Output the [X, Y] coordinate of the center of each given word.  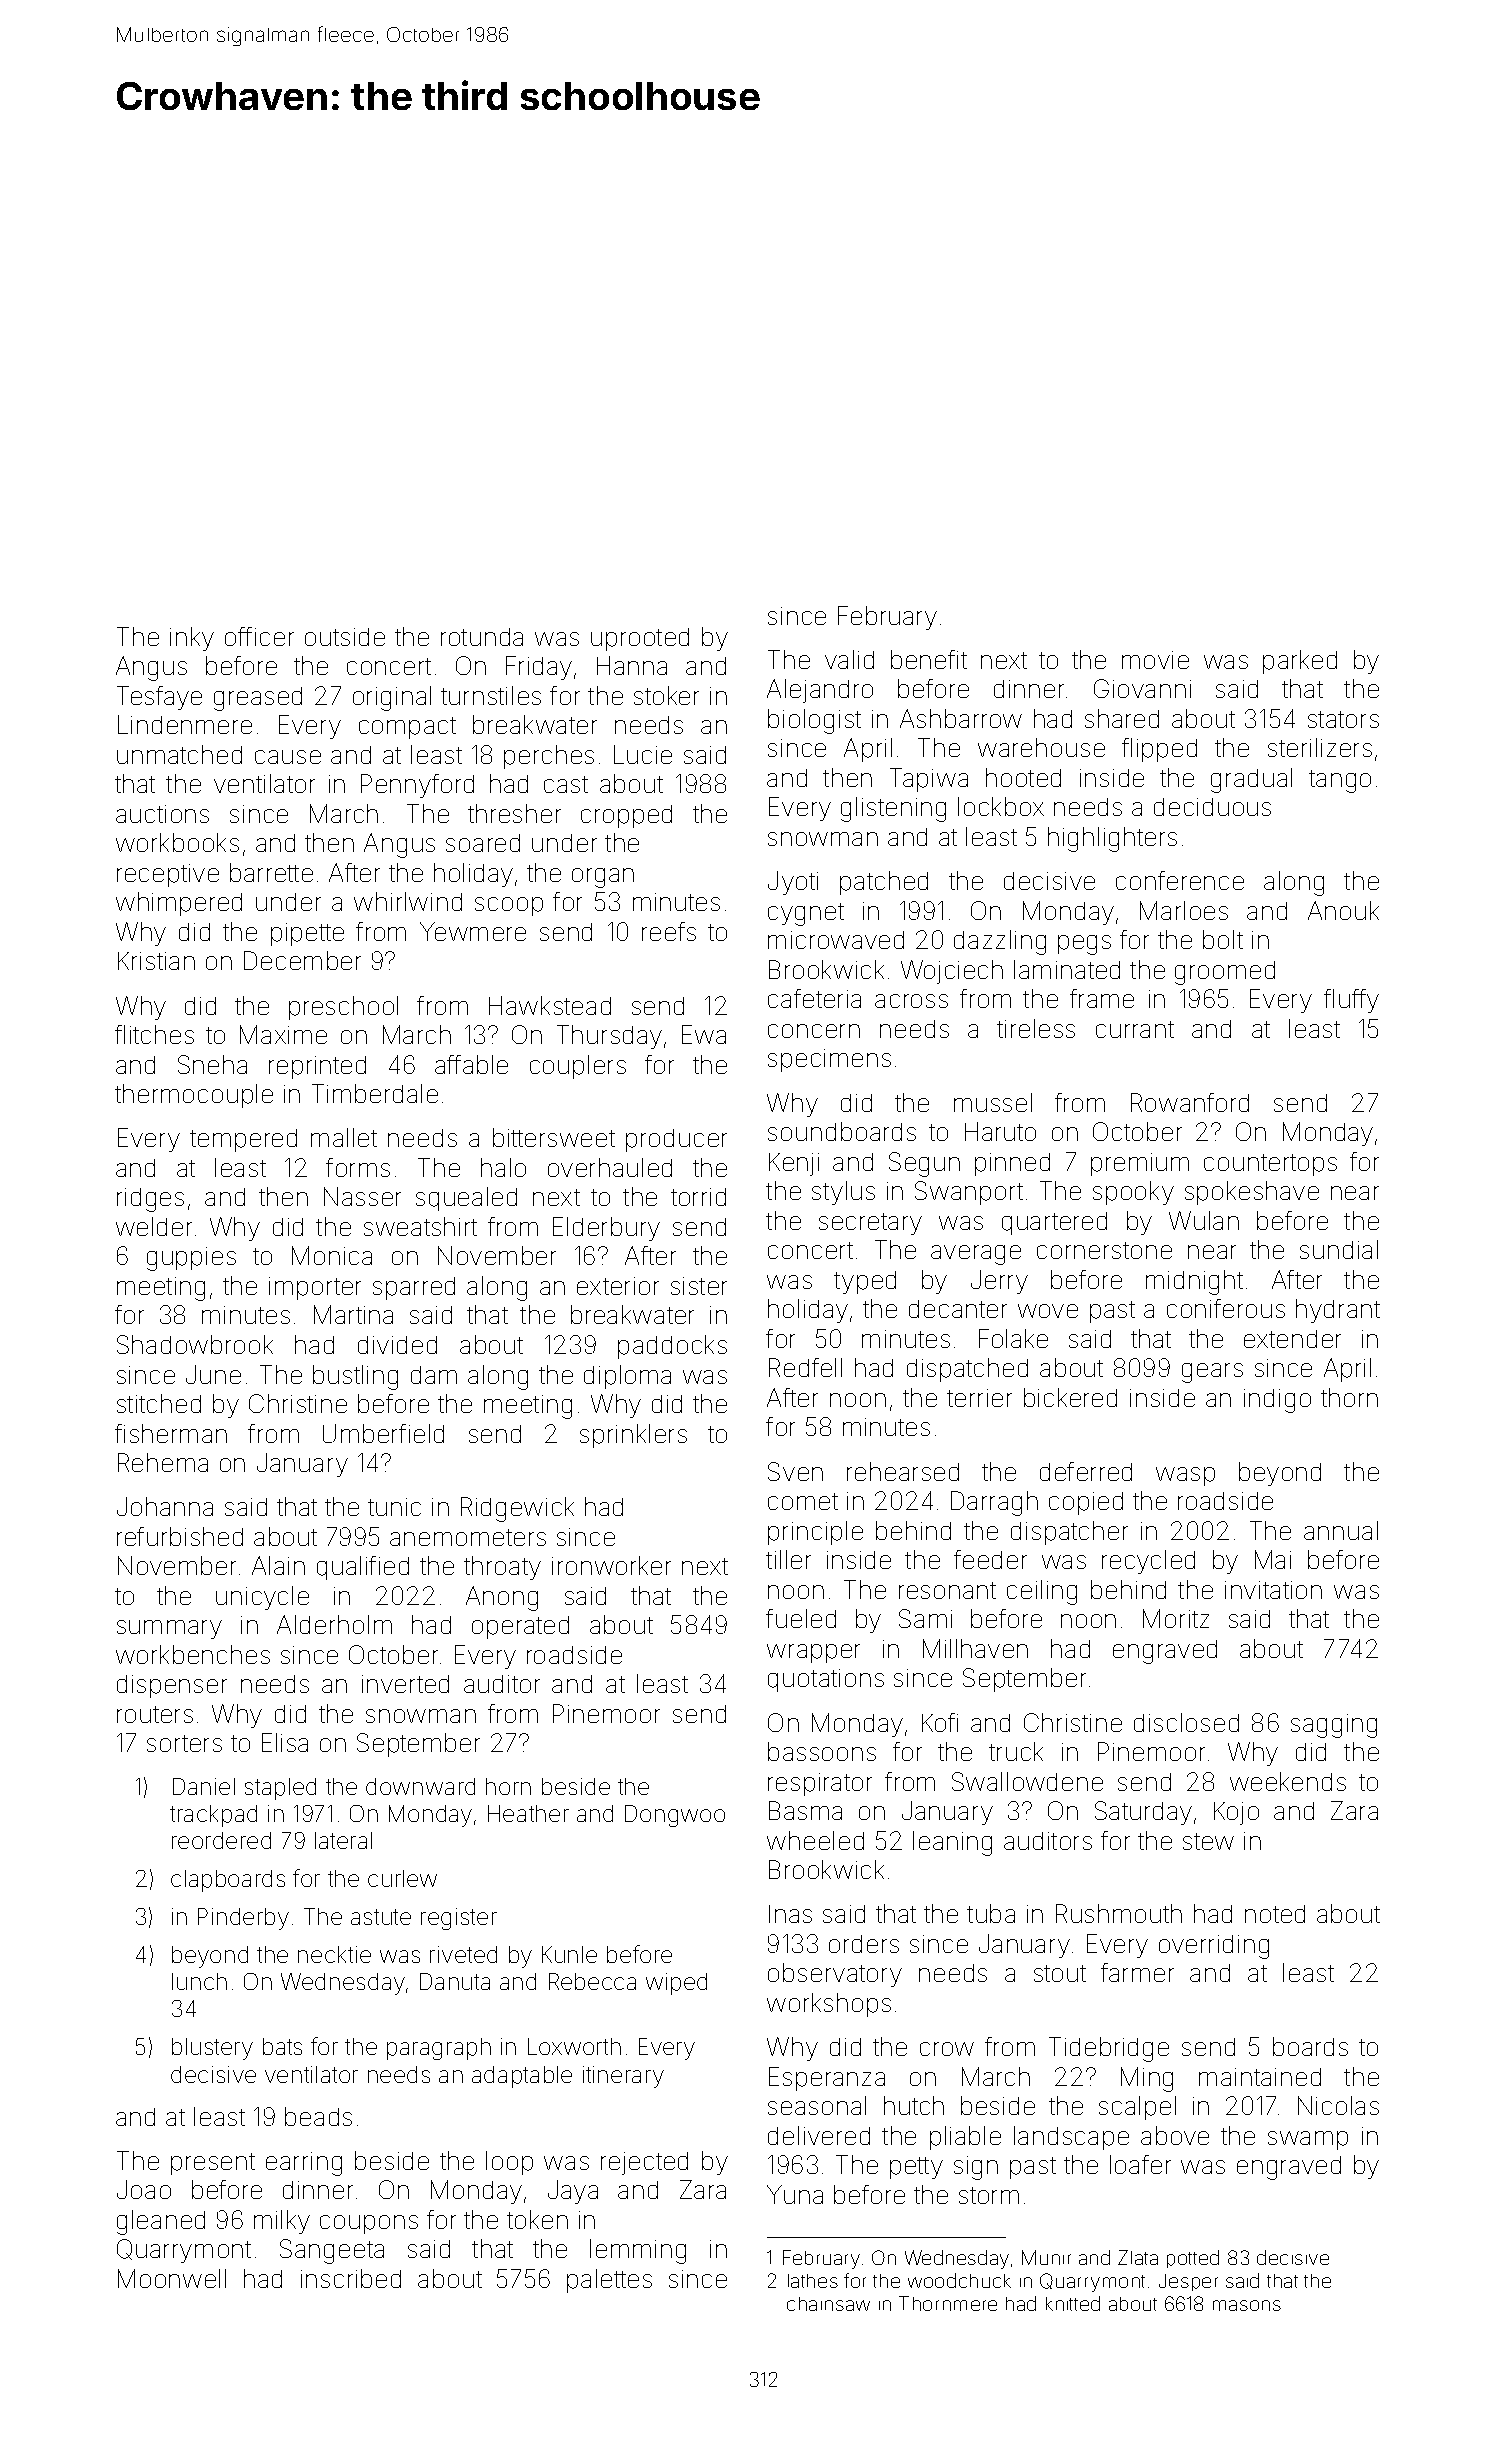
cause [288, 757]
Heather [528, 1813]
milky [282, 2222]
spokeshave [1252, 1193]
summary [169, 1629]
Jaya [573, 2192]
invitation [1273, 1590]
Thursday [609, 1037]
